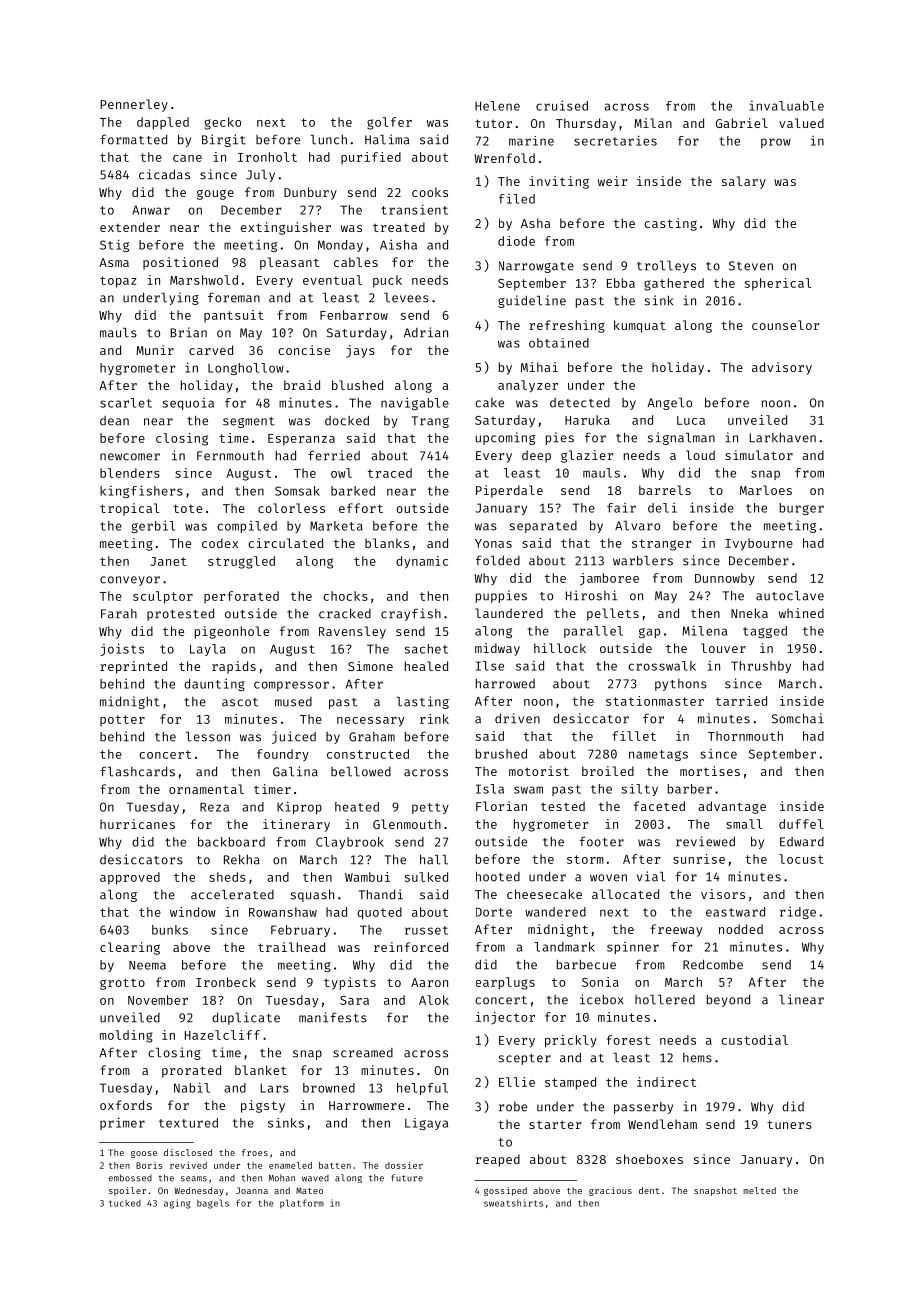  Describe the element at coordinates (536, 267) in the document. I see `Narrowgate` at that location.
